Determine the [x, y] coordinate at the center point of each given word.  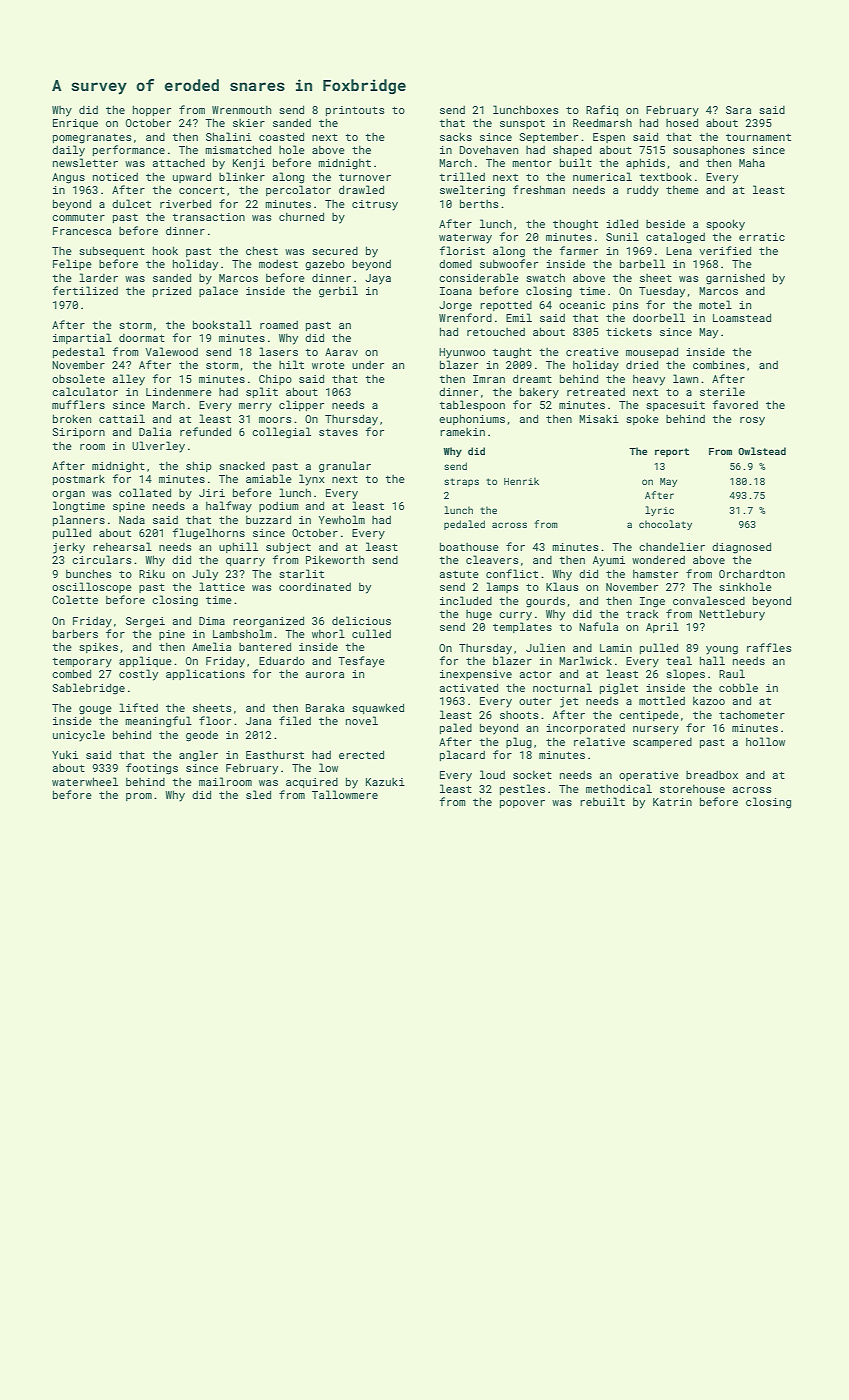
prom [139, 797]
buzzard [268, 519]
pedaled [464, 525]
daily [68, 151]
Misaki [599, 419]
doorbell [659, 317]
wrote [328, 365]
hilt [291, 364]
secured [335, 251]
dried [642, 364]
